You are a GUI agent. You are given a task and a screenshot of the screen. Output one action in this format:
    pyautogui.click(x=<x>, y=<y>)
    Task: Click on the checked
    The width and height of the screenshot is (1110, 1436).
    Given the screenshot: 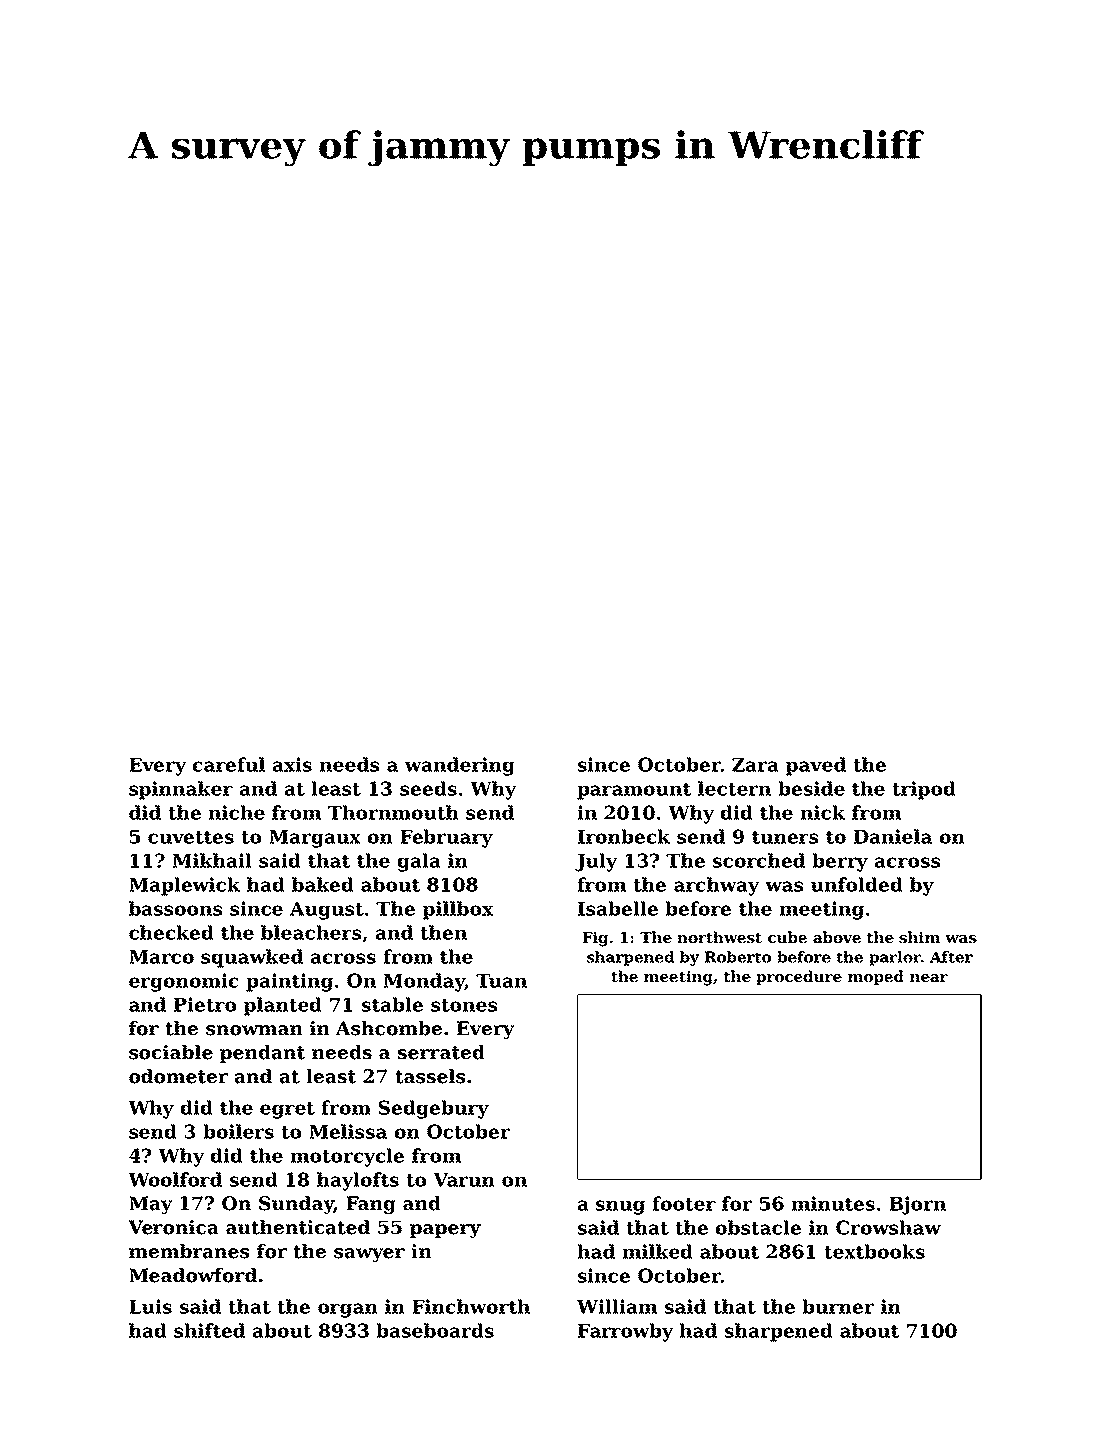 What is the action you would take?
    pyautogui.click(x=171, y=932)
